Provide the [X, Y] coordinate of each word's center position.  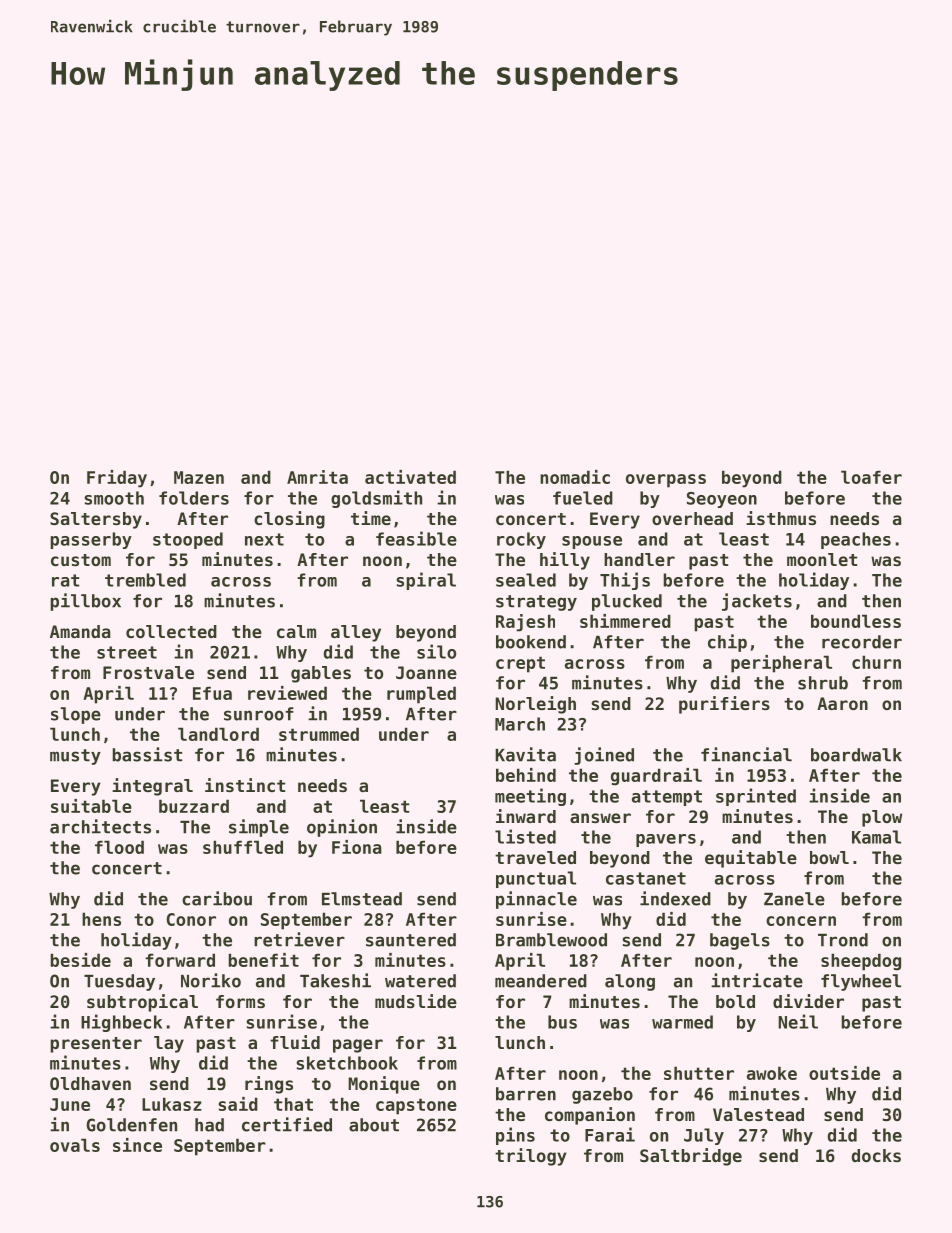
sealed [526, 580]
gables [321, 674]
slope [76, 715]
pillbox [85, 602]
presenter [96, 1045]
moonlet [822, 559]
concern [801, 921]
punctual [536, 879]
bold [735, 1001]
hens [101, 919]
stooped [188, 540]
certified [287, 1124]
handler [639, 559]
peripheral [781, 664]
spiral [426, 581]
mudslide [416, 1001]
